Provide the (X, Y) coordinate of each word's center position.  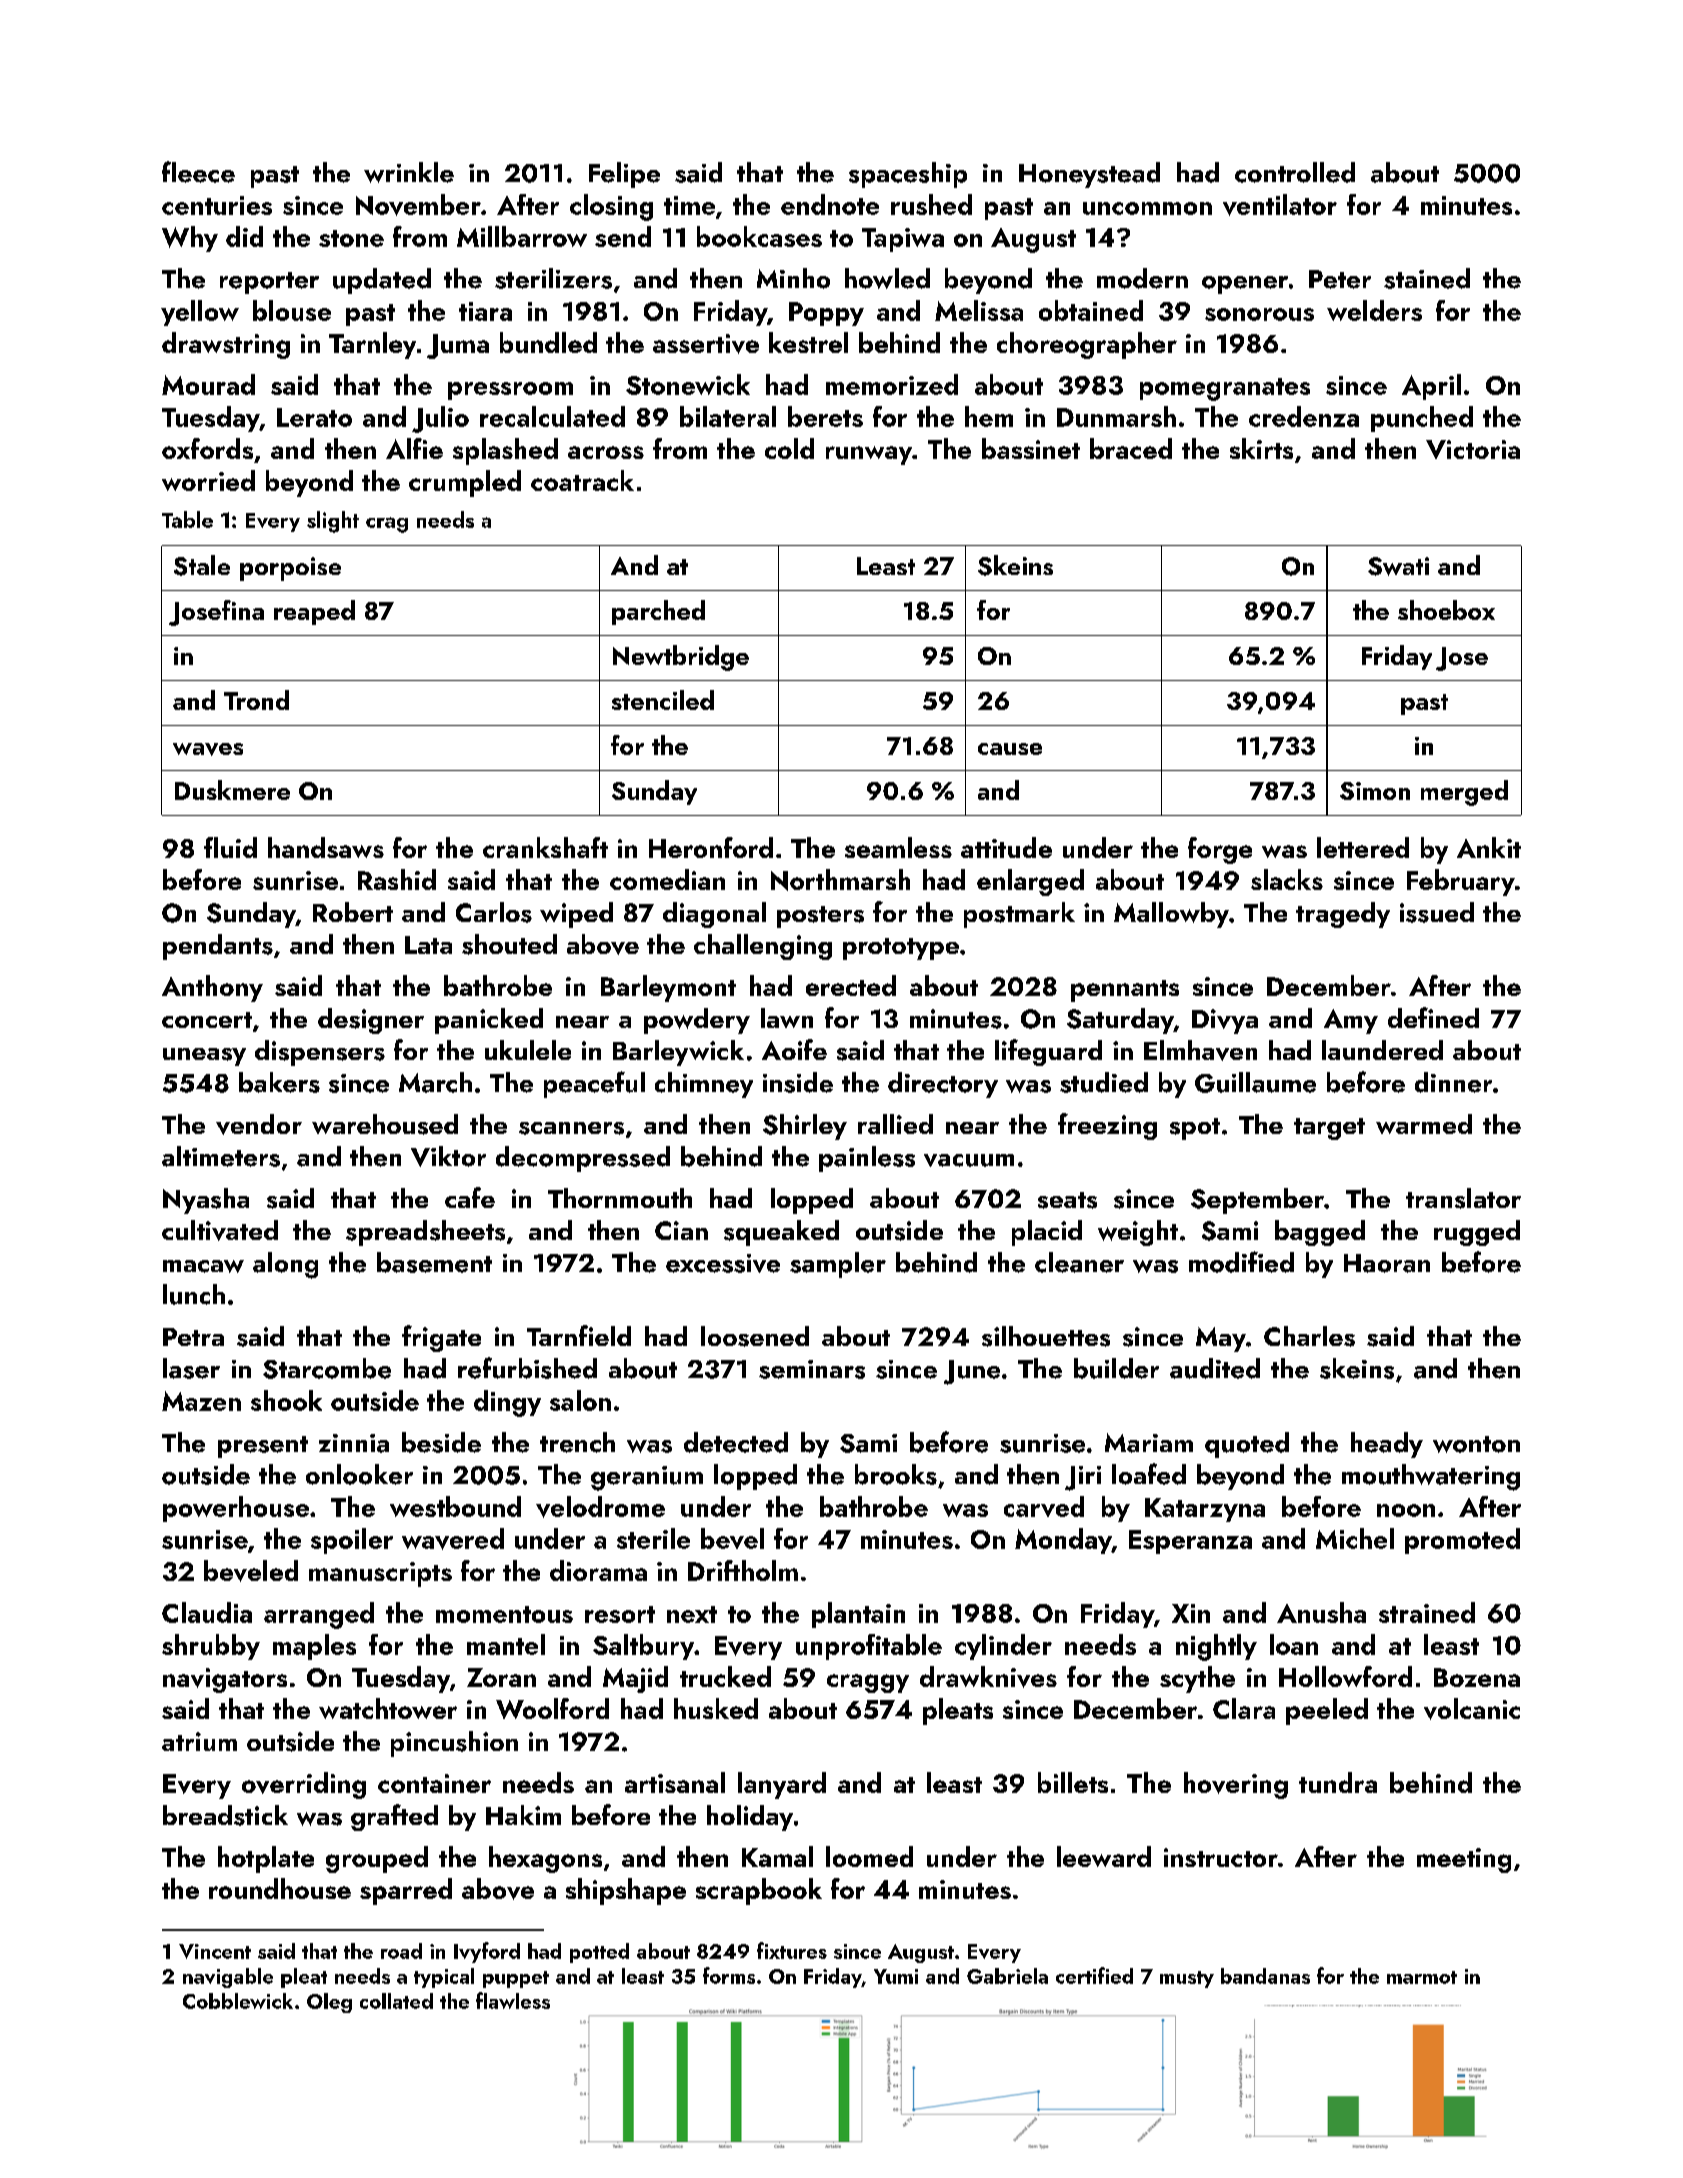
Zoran (501, 1677)
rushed (931, 204)
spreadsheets (425, 1233)
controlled (1295, 172)
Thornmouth (620, 1198)
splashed (505, 451)
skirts (1261, 448)
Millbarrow (522, 236)
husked (716, 1708)
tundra (1338, 1782)
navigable (228, 1978)
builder (1116, 1368)
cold (789, 448)
